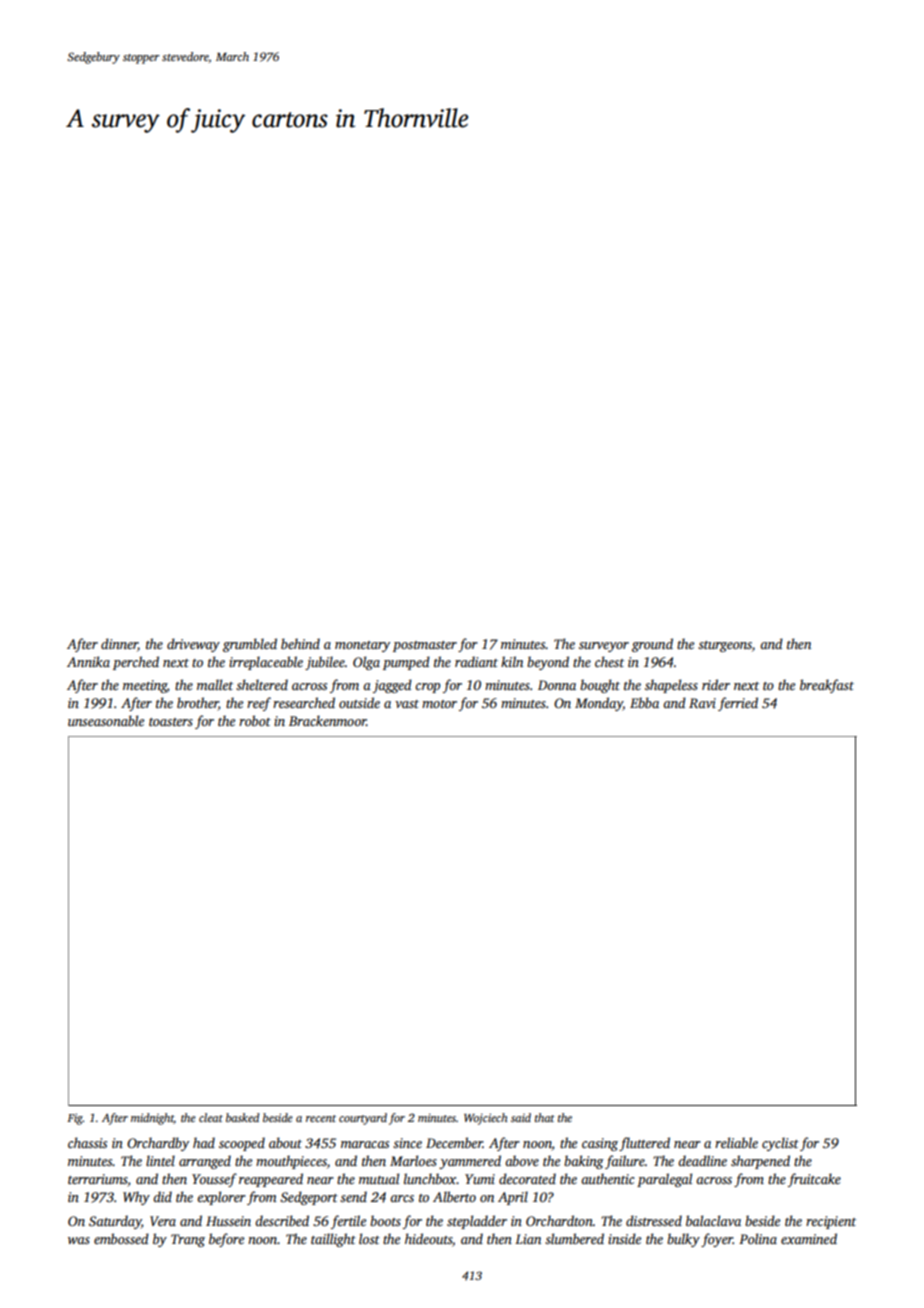 The height and width of the screenshot is (1308, 924). Describe the element at coordinates (644, 702) in the screenshot. I see `Ebba` at that location.
